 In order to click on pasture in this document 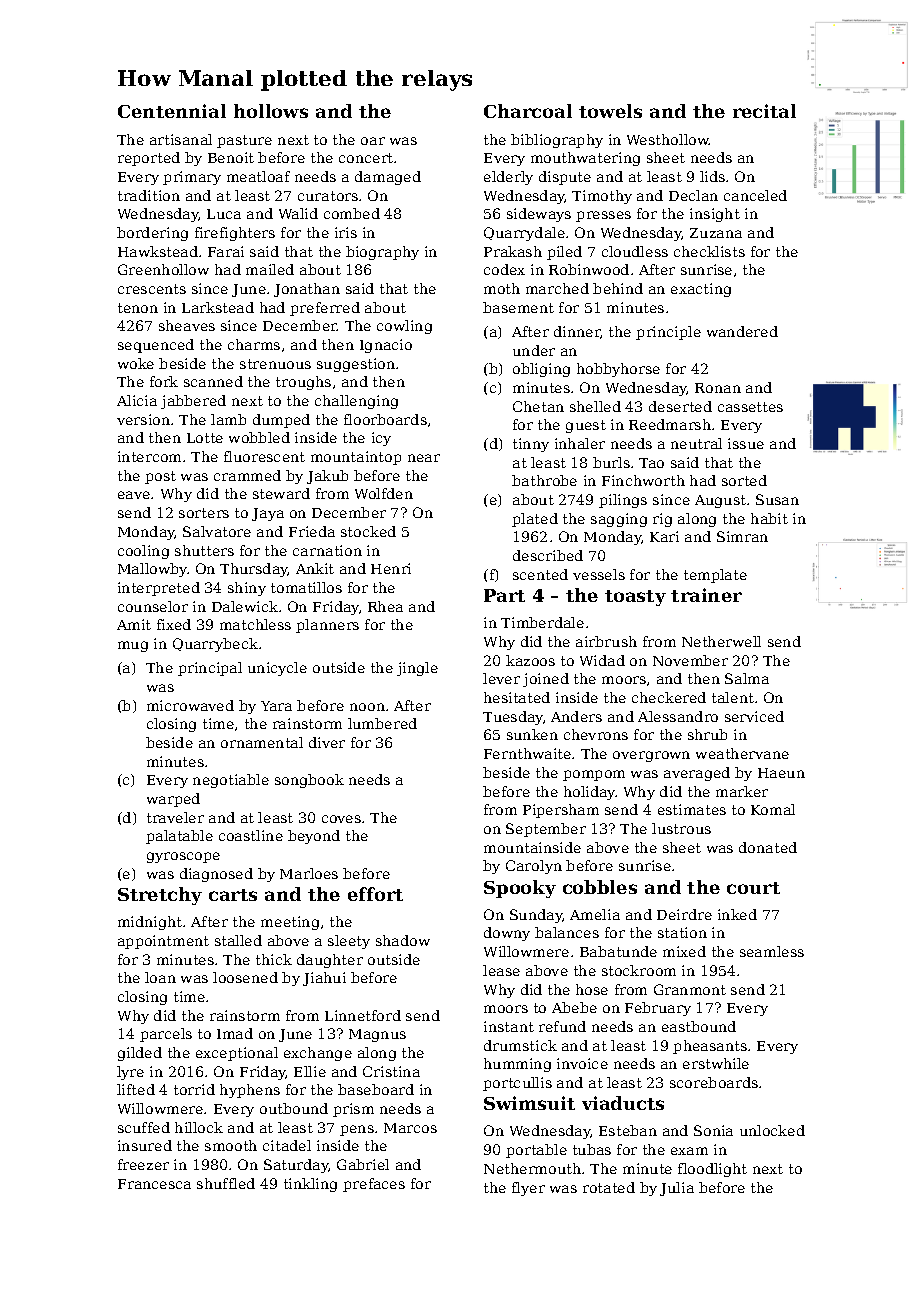, I will do `click(244, 141)`.
